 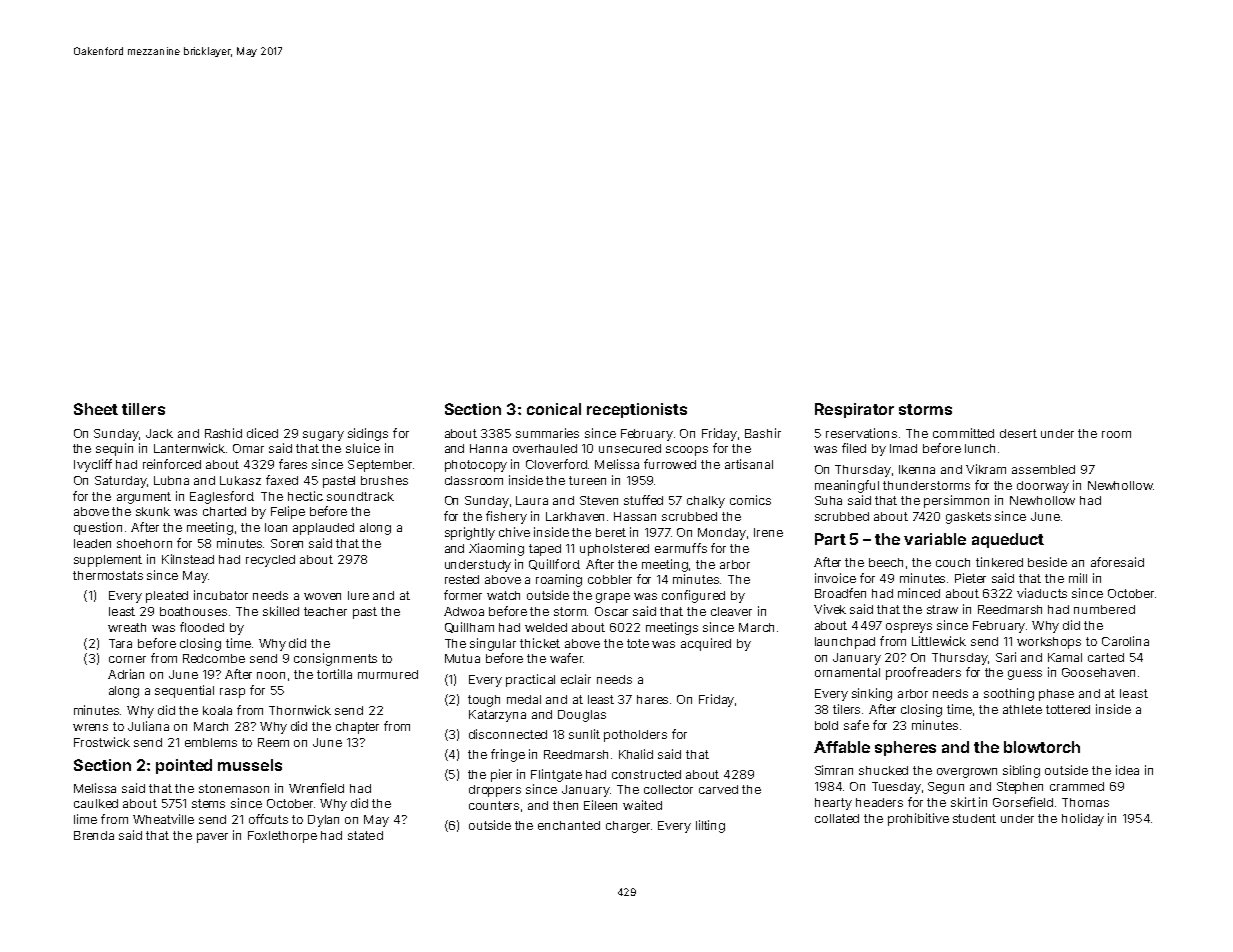 I want to click on lilting, so click(x=710, y=826).
